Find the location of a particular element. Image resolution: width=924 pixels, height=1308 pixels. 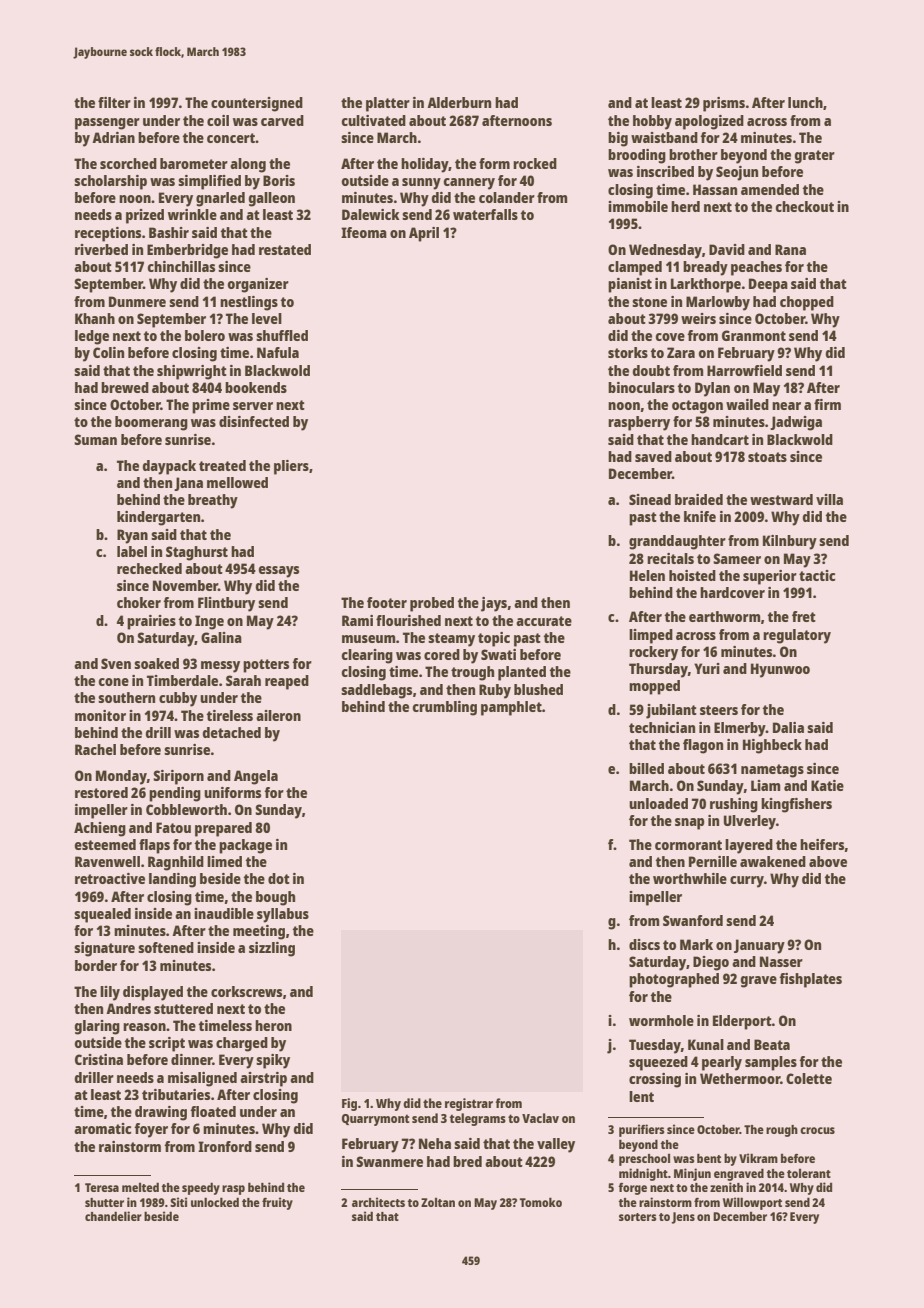

Sinead is located at coordinates (650, 499).
